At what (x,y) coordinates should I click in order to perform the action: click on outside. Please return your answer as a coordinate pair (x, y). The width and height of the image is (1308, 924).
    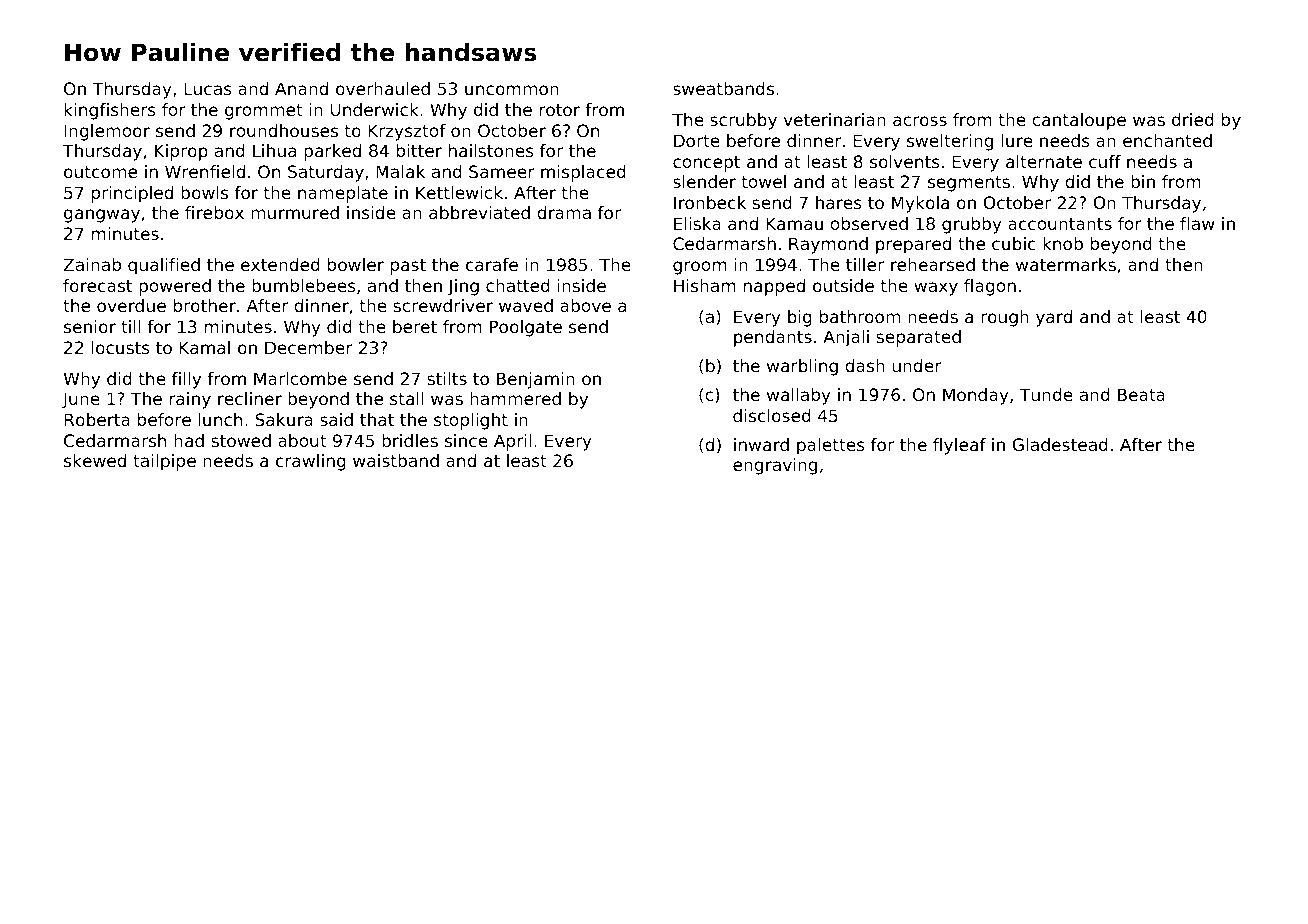
    Looking at the image, I should click on (843, 285).
